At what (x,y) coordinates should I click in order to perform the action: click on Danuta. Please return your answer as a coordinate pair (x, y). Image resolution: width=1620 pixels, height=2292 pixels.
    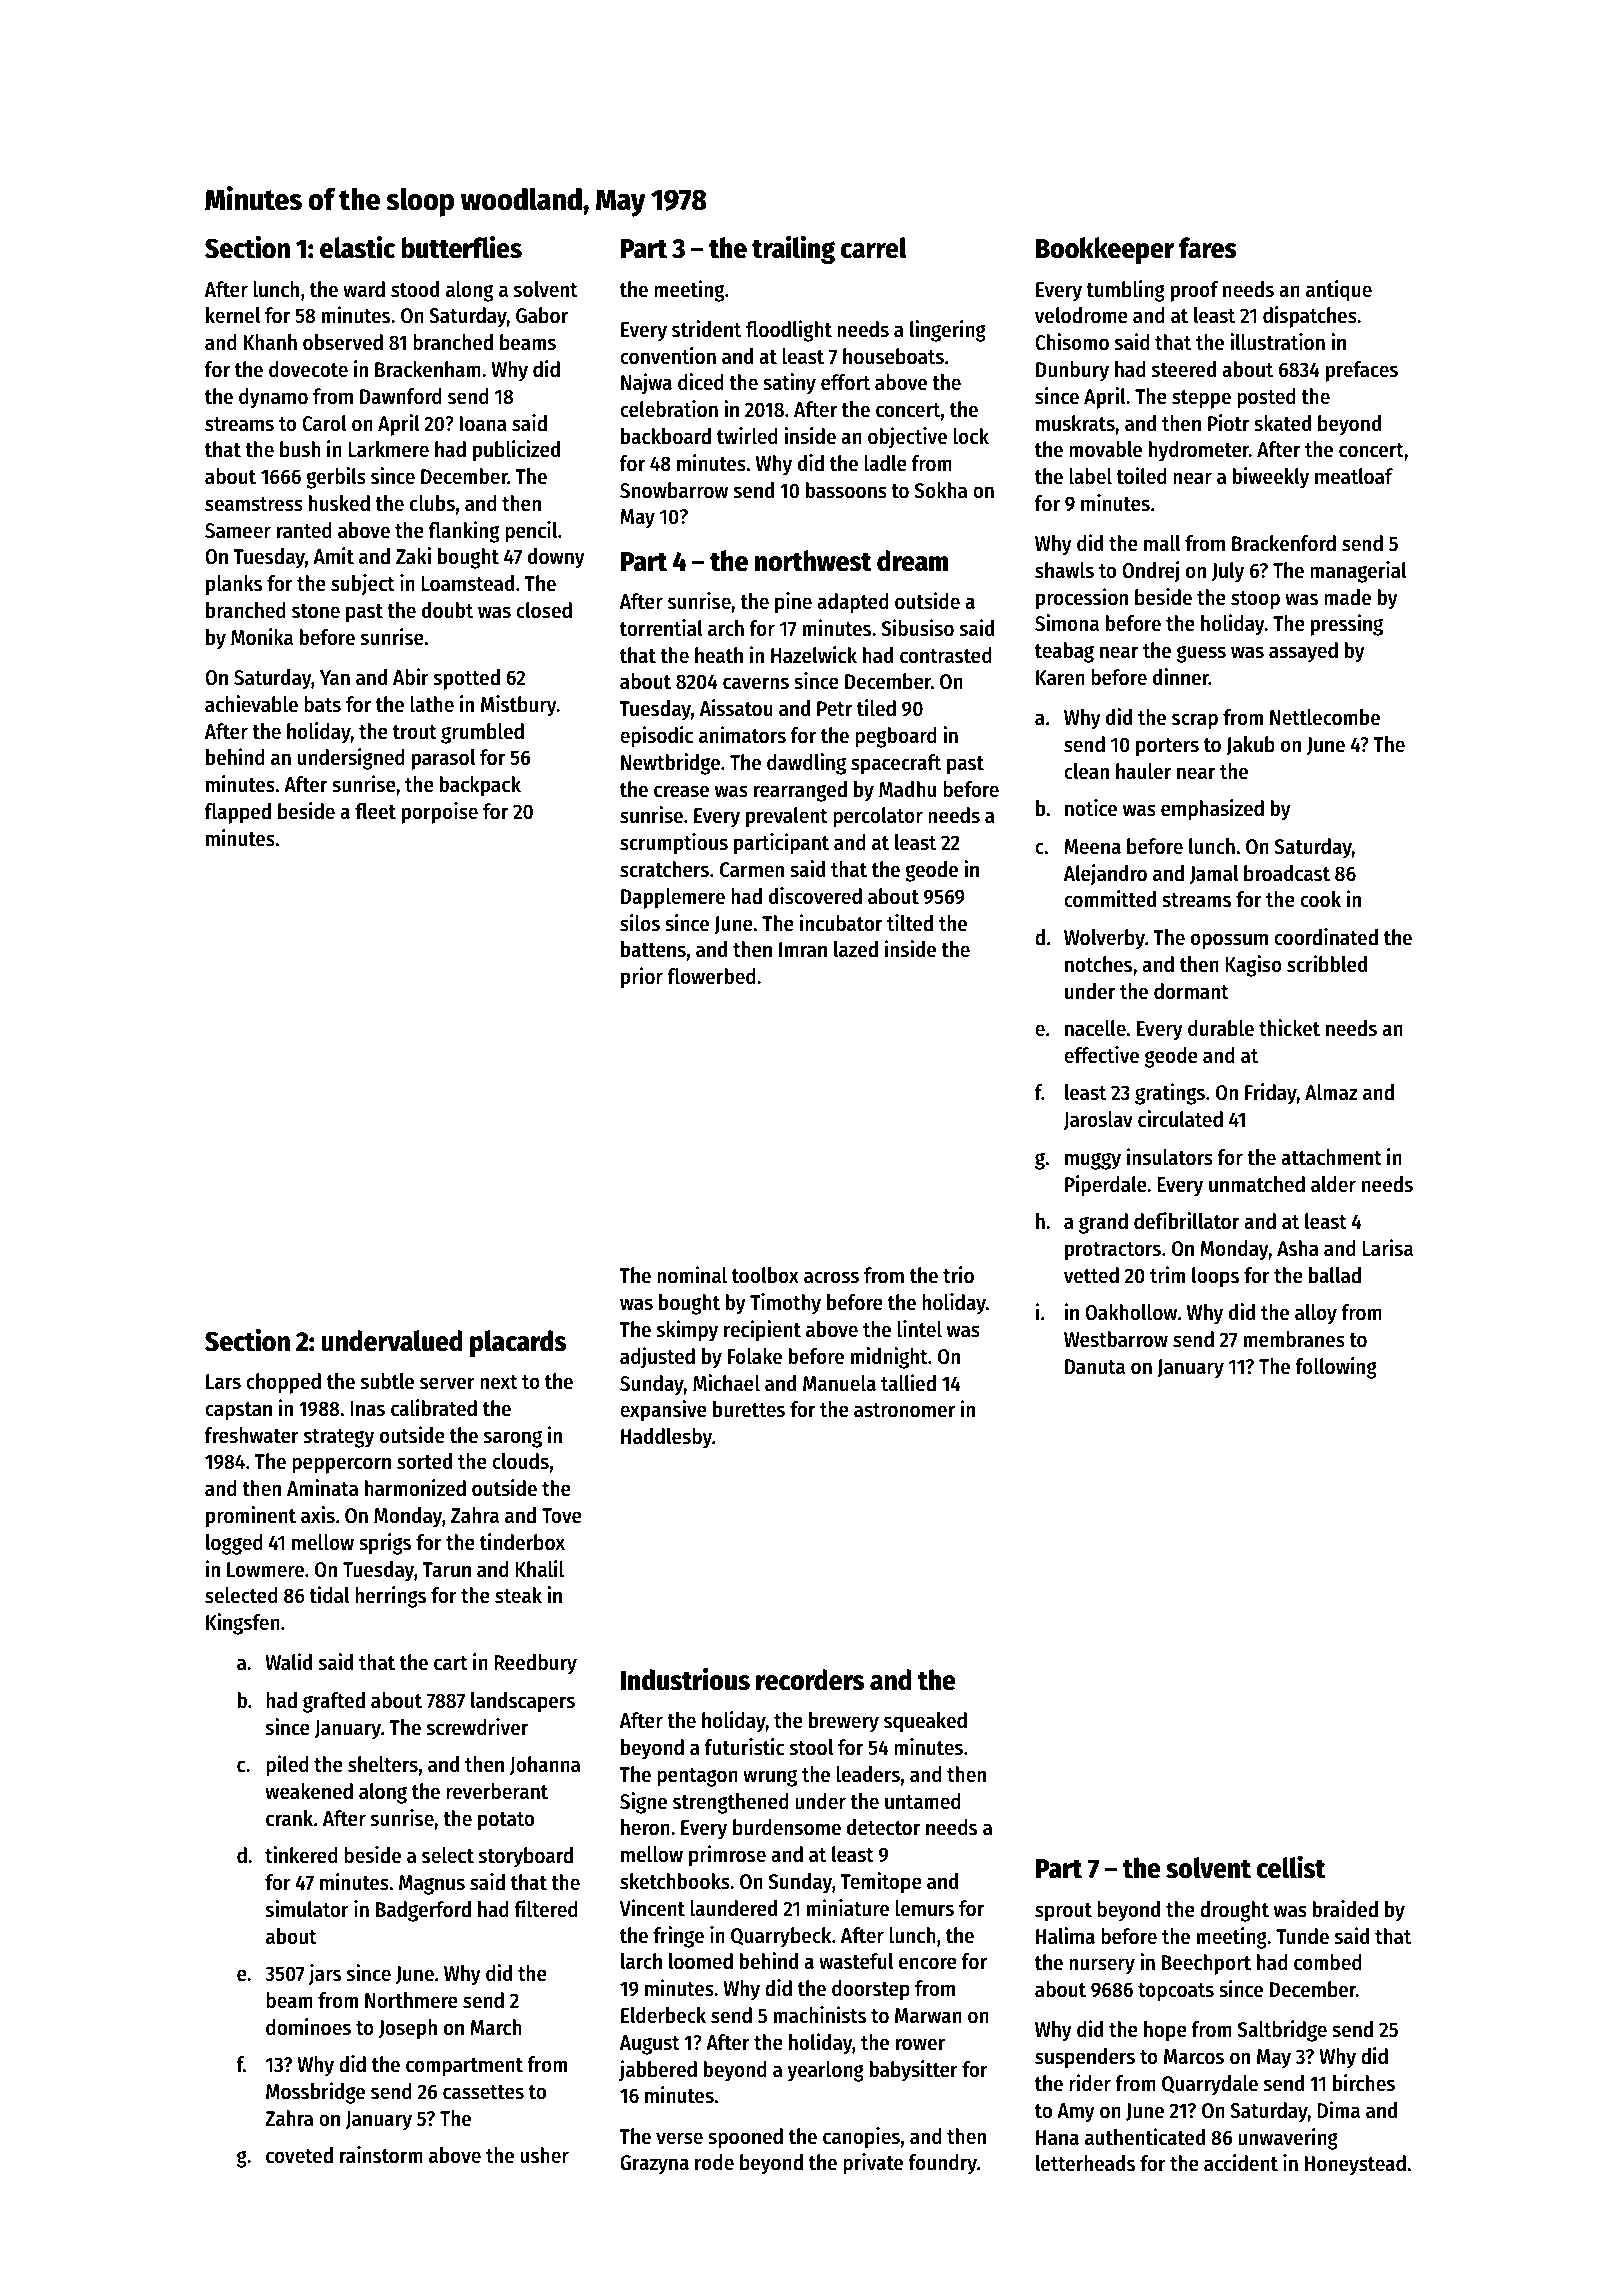
    Looking at the image, I should click on (1095, 1367).
